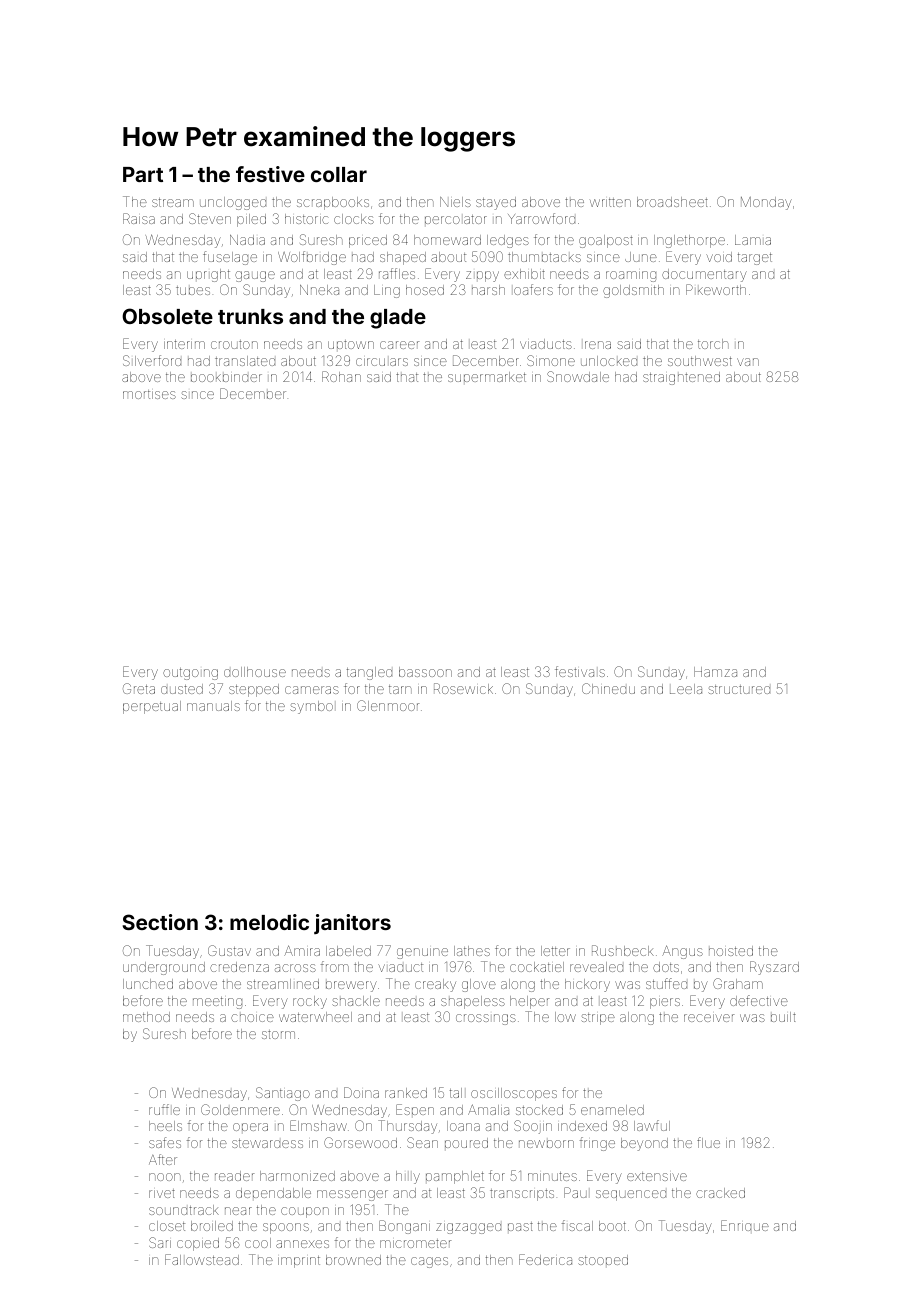 Image resolution: width=924 pixels, height=1308 pixels. What do you see at coordinates (152, 707) in the image?
I see `perpetual` at bounding box center [152, 707].
